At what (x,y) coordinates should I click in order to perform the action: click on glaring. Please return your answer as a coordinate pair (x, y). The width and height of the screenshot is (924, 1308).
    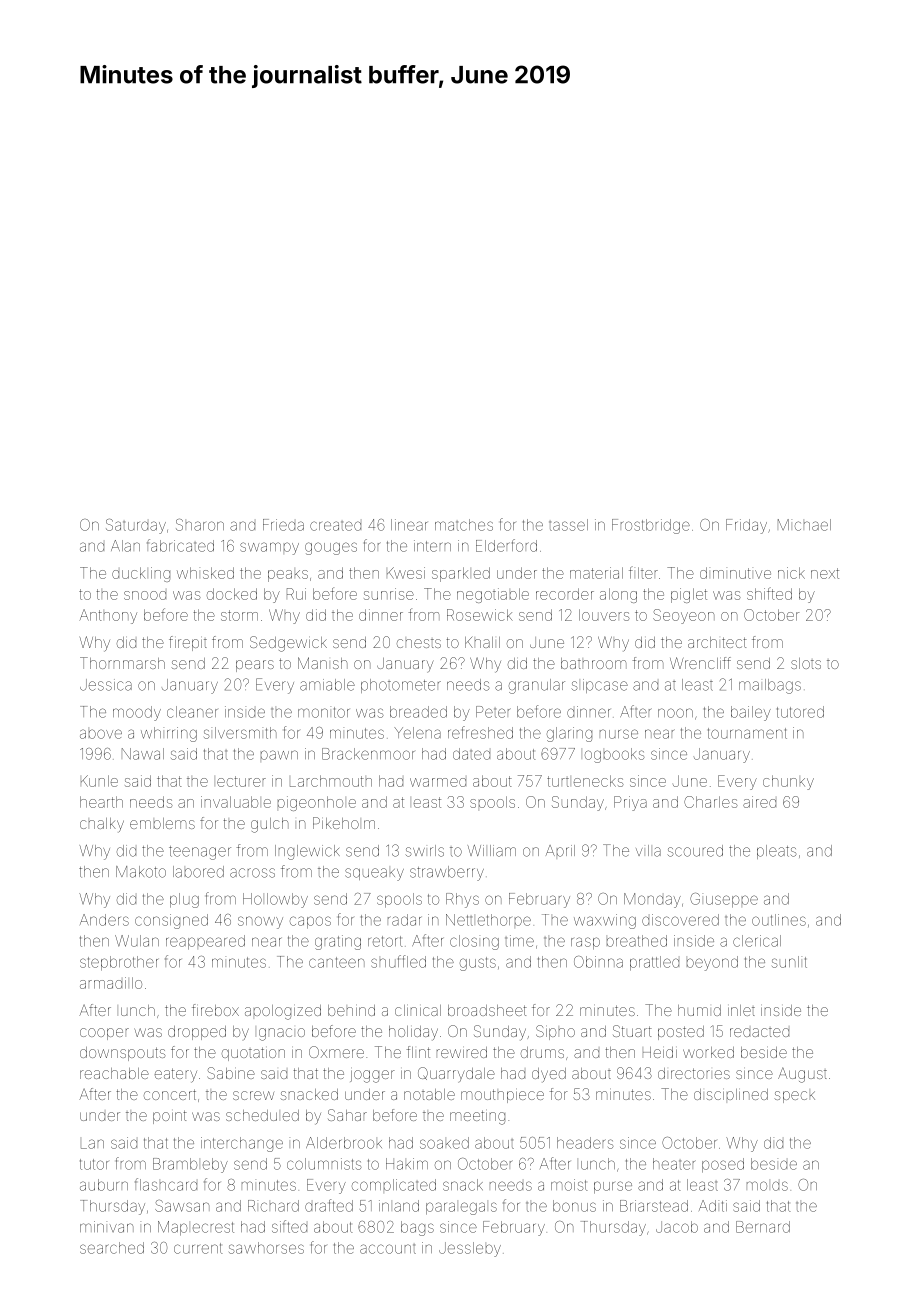
    Looking at the image, I should click on (569, 734).
